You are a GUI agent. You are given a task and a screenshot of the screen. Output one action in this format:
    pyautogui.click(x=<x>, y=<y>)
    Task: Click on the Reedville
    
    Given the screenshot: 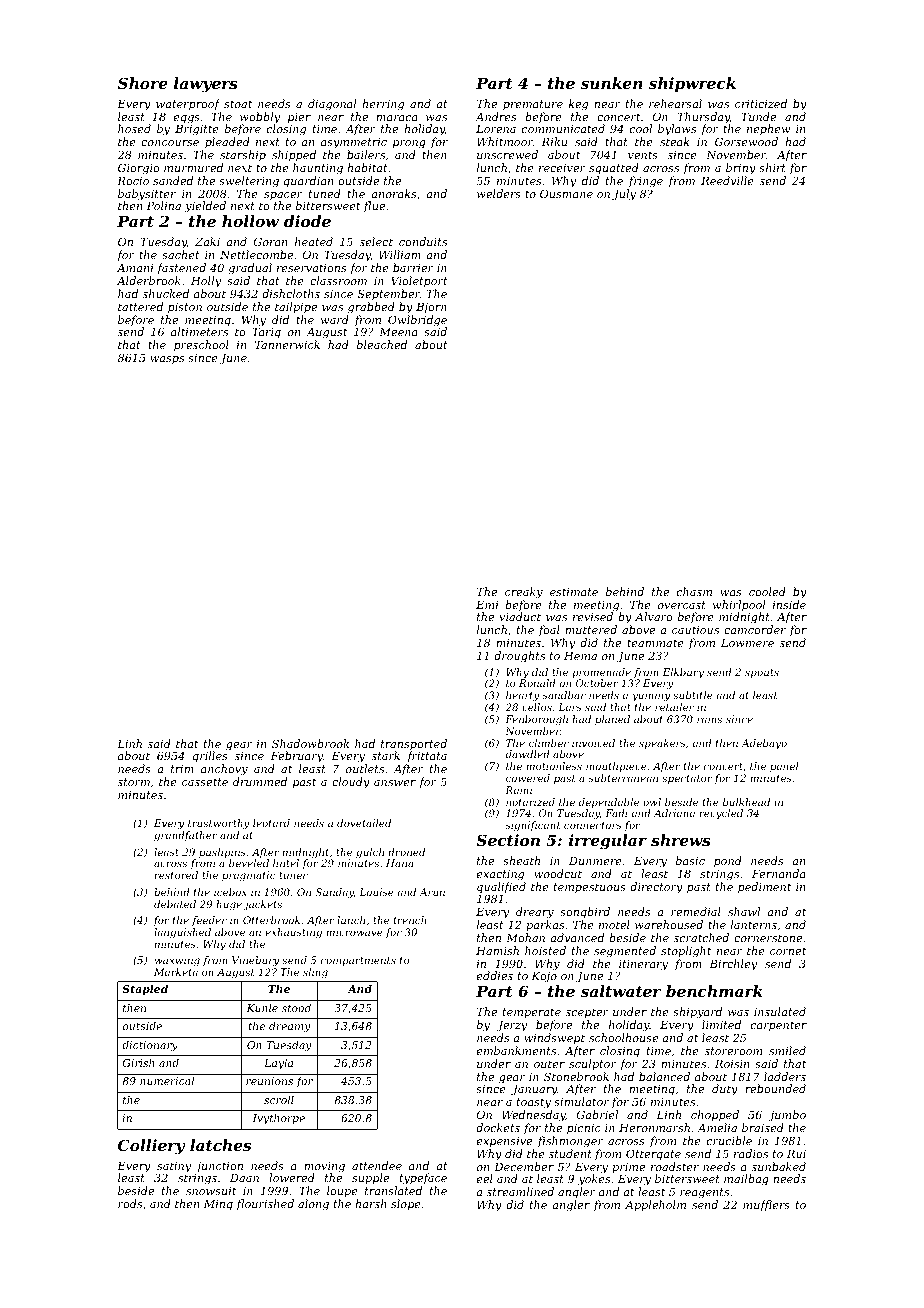 What is the action you would take?
    pyautogui.click(x=727, y=180)
